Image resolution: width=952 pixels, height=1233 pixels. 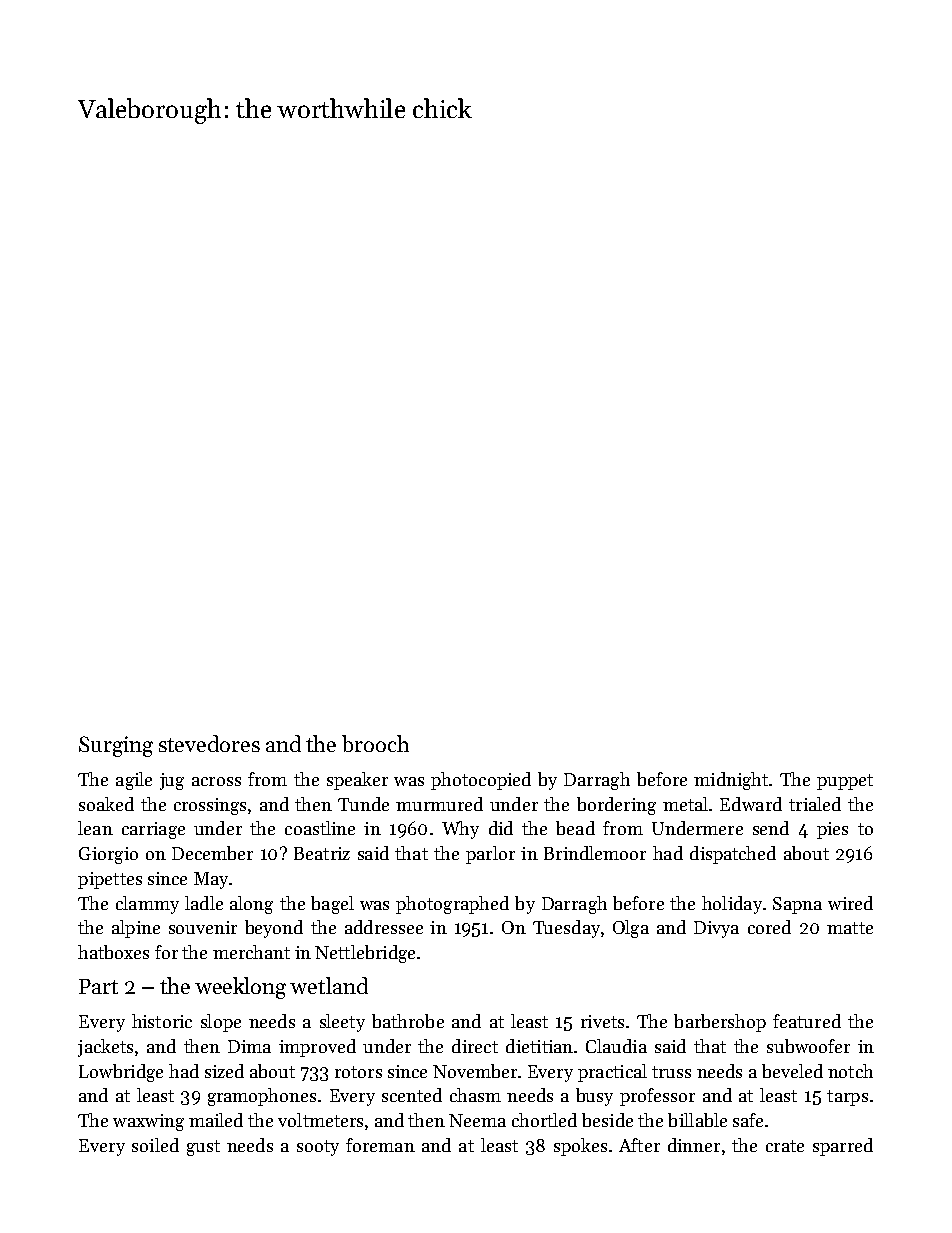 What do you see at coordinates (566, 929) in the screenshot?
I see `Tuesday` at bounding box center [566, 929].
